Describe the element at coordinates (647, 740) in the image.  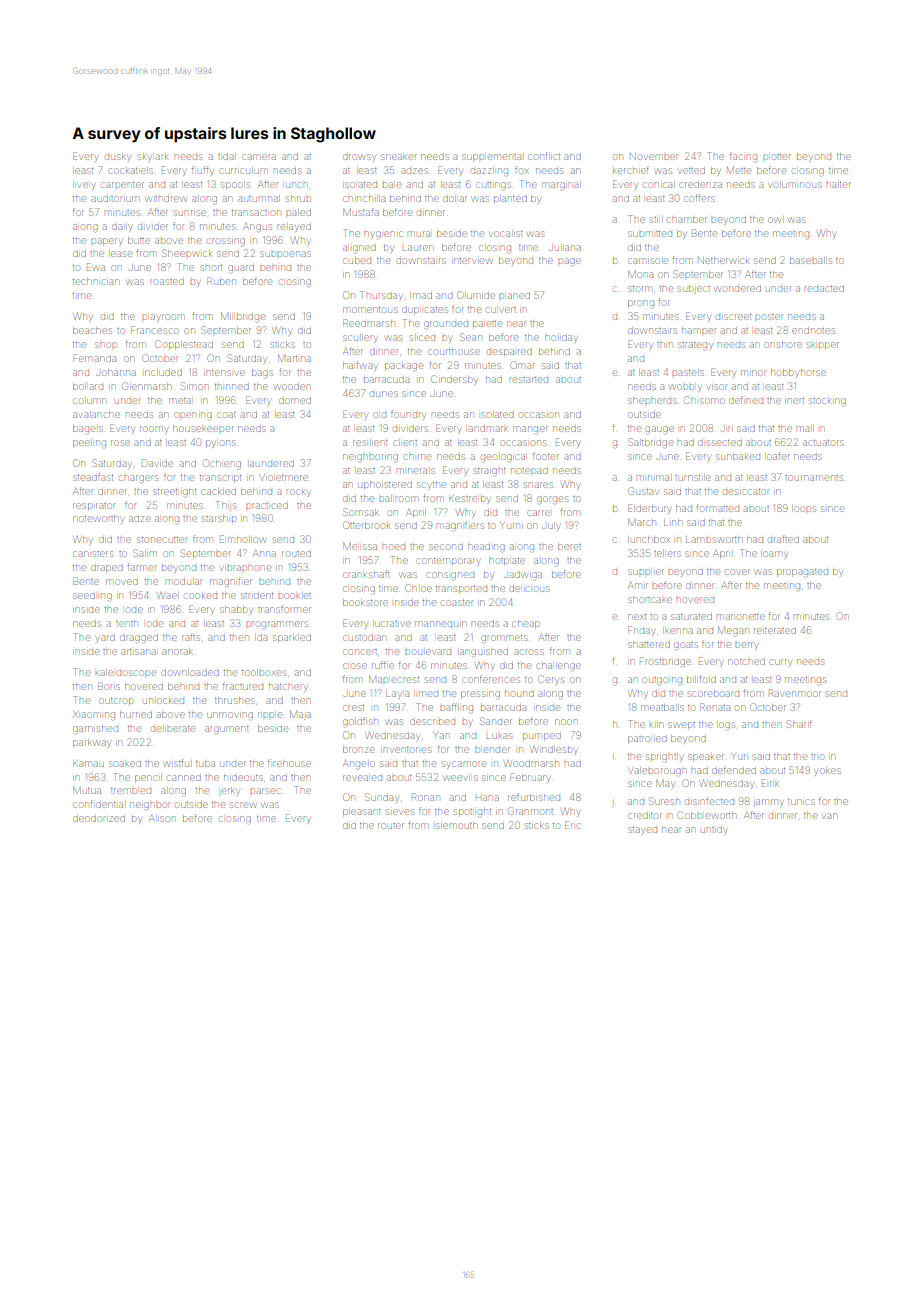
I see `patrolled` at that location.
